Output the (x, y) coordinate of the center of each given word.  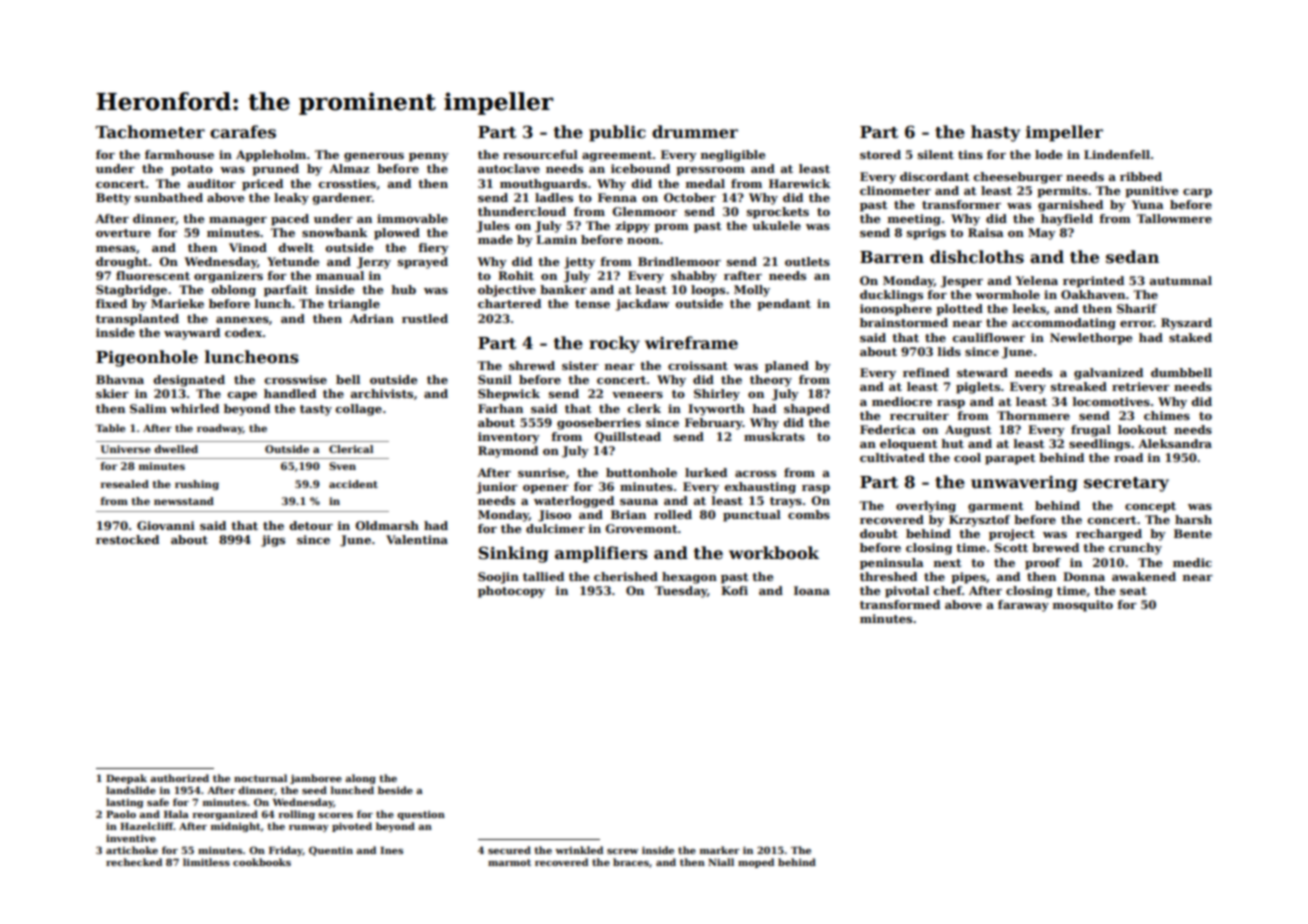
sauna (639, 502)
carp (1197, 193)
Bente (1193, 533)
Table (110, 428)
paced (290, 220)
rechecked (134, 862)
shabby (694, 277)
